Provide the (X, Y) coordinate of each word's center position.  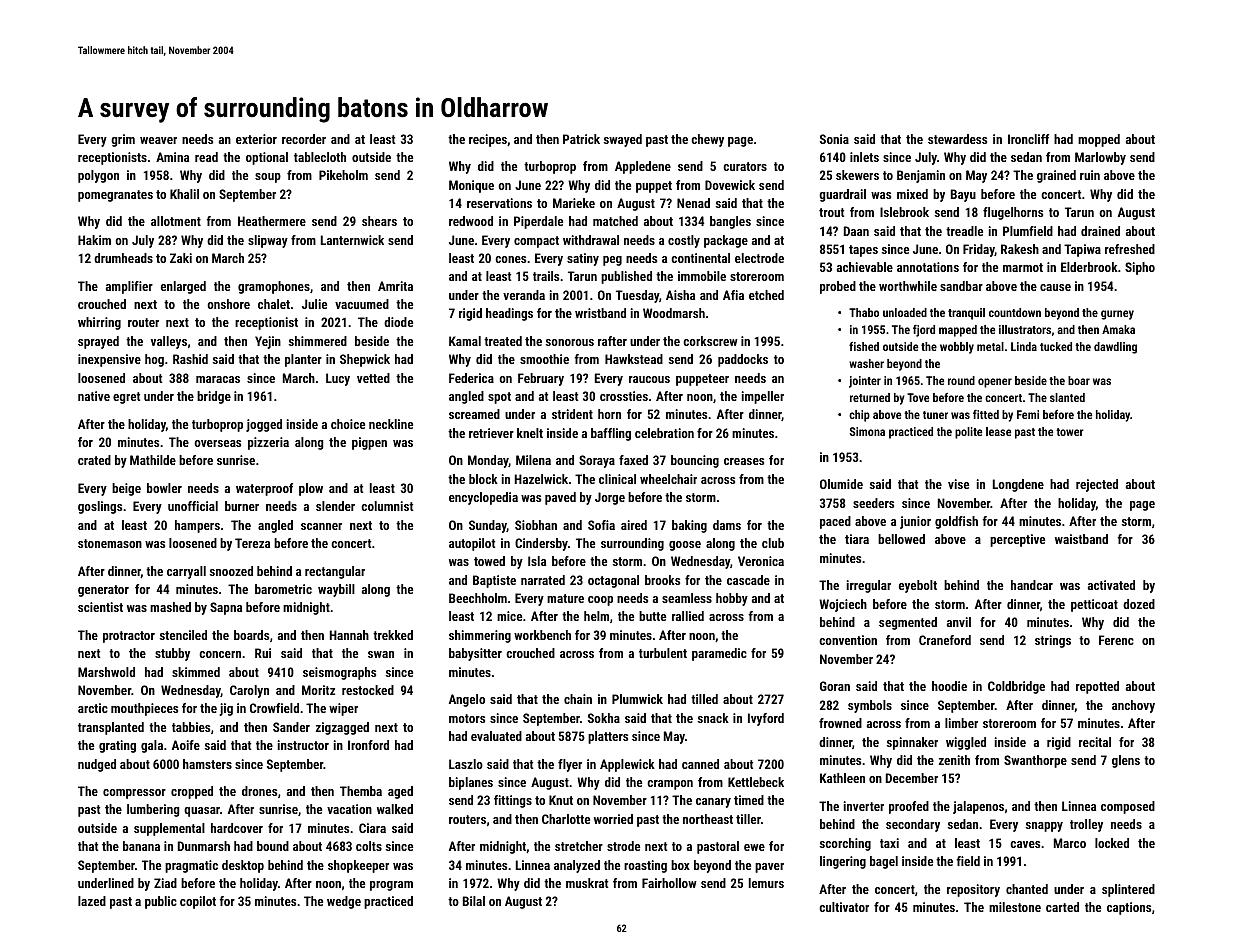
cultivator (844, 907)
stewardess (957, 139)
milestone (1015, 907)
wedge (344, 902)
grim (123, 140)
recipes (488, 140)
